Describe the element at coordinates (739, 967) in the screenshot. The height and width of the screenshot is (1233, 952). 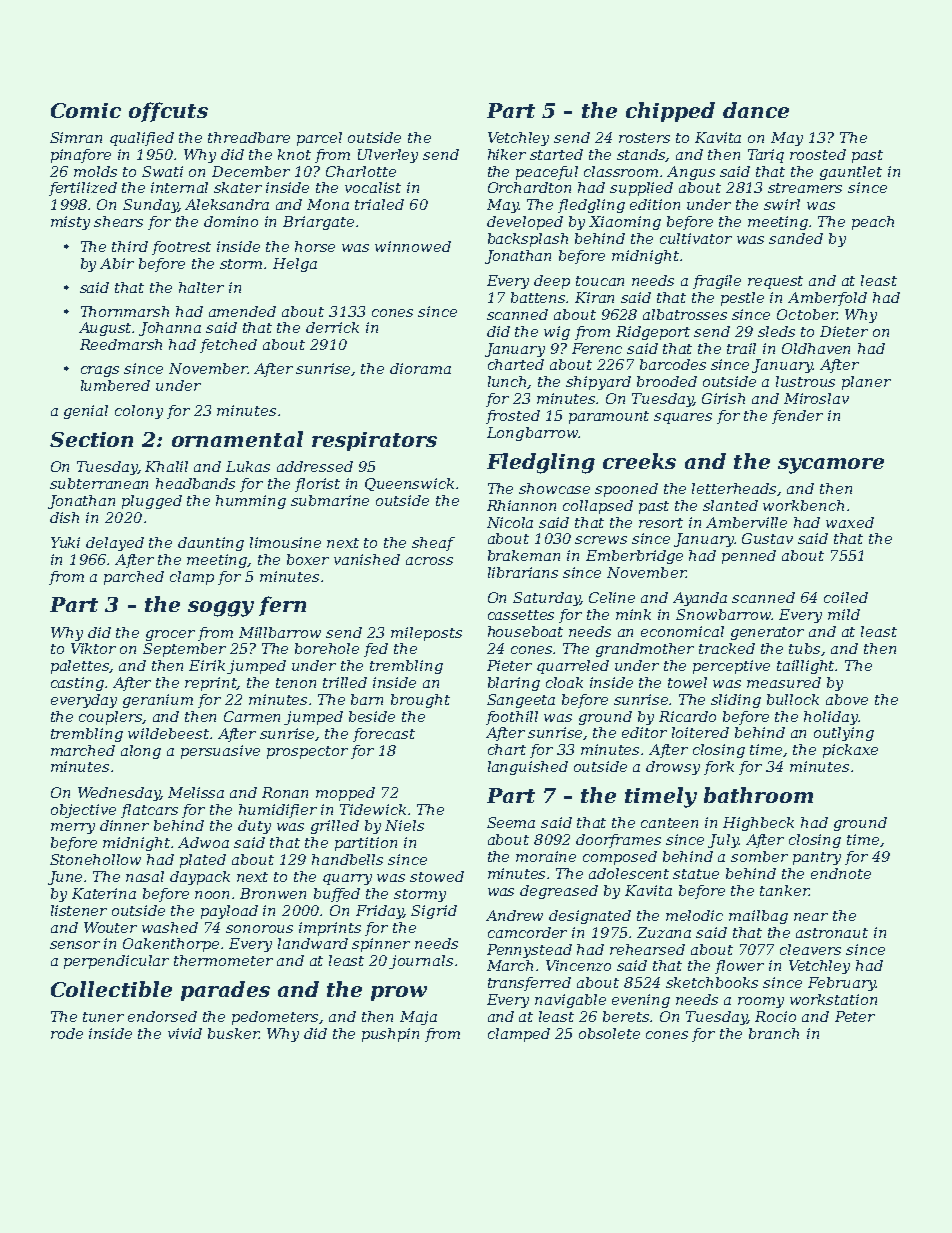
I see `flower` at that location.
